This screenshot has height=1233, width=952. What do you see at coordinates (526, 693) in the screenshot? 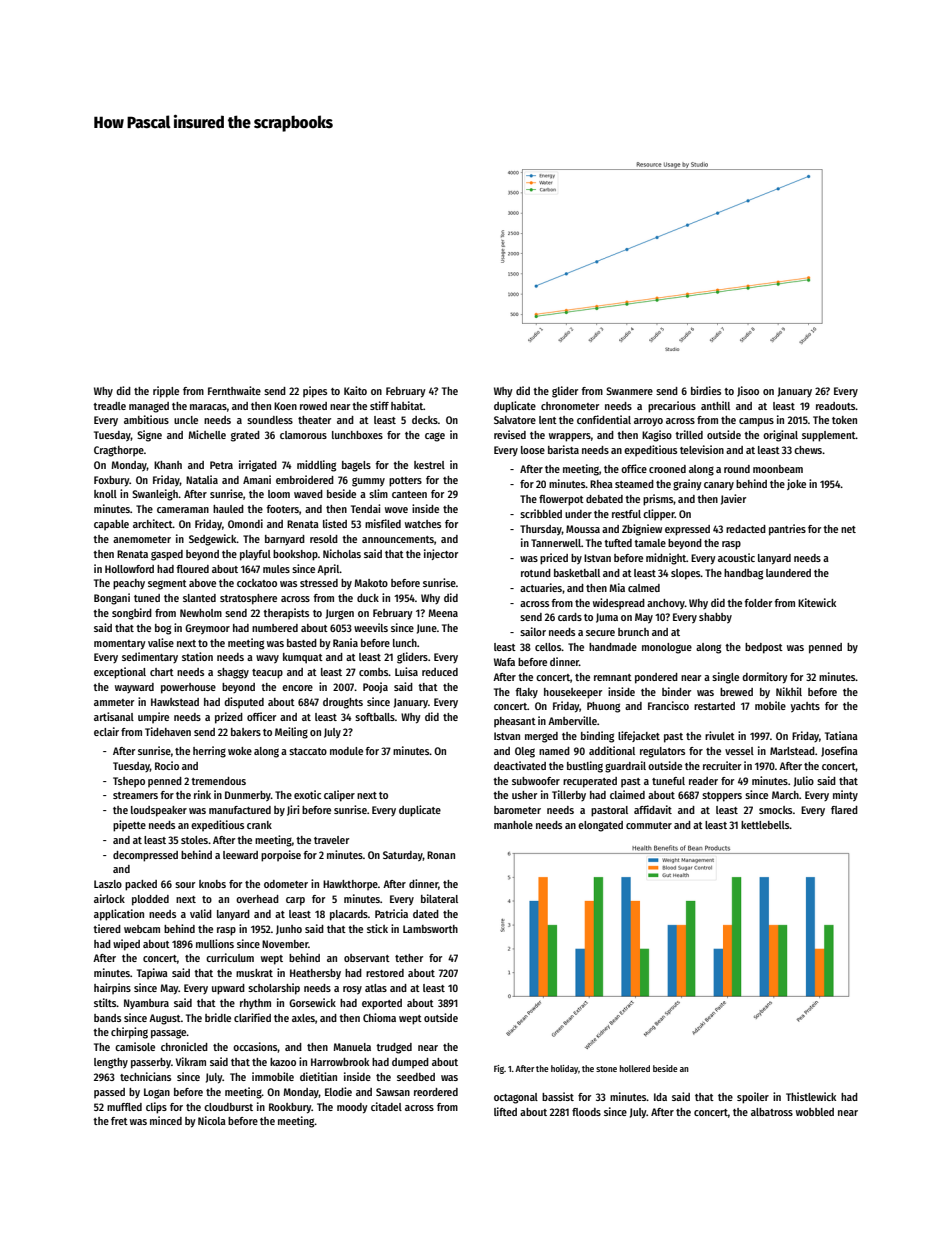
I see `flaky` at bounding box center [526, 693].
